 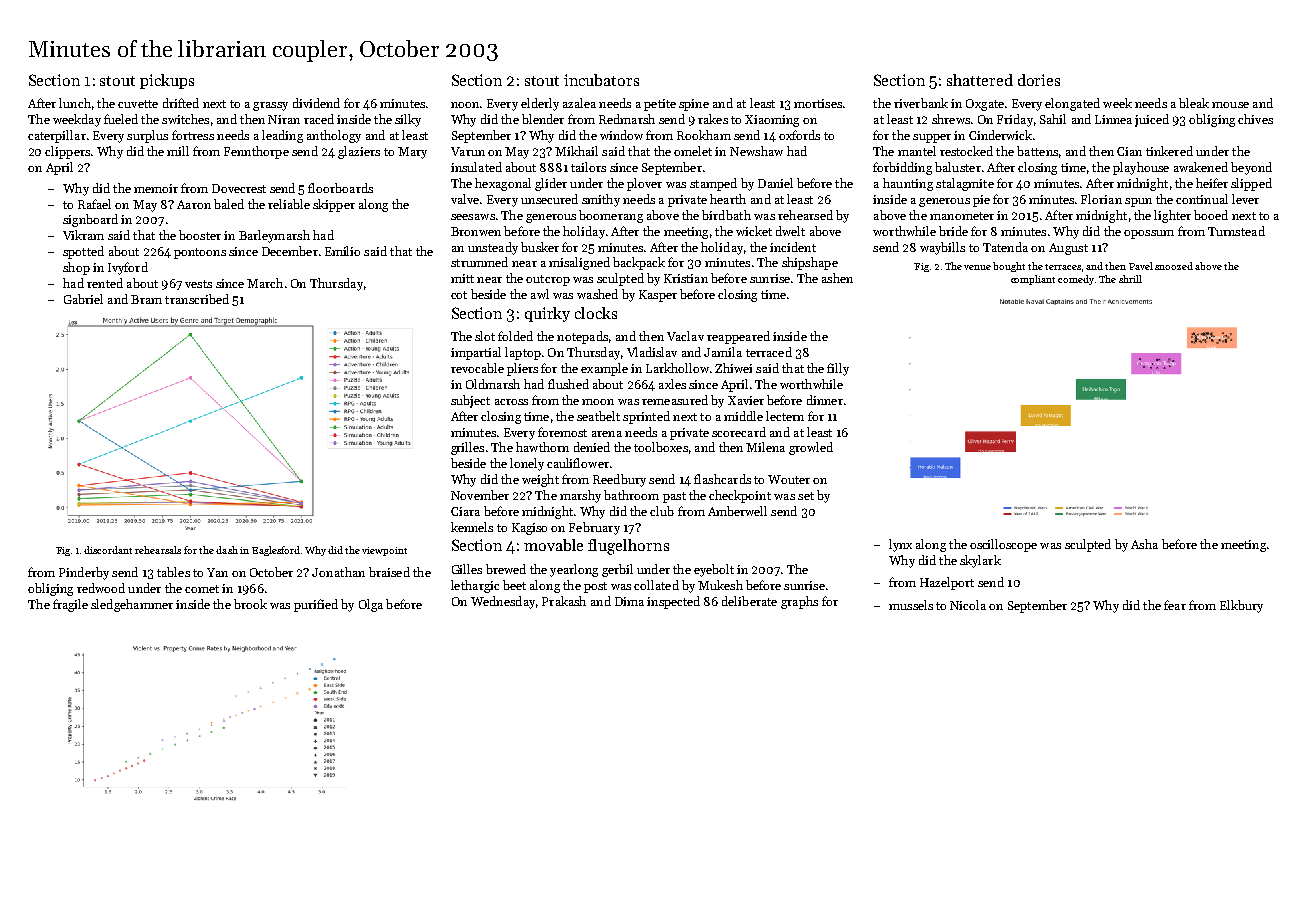 I want to click on opossum, so click(x=1149, y=234).
